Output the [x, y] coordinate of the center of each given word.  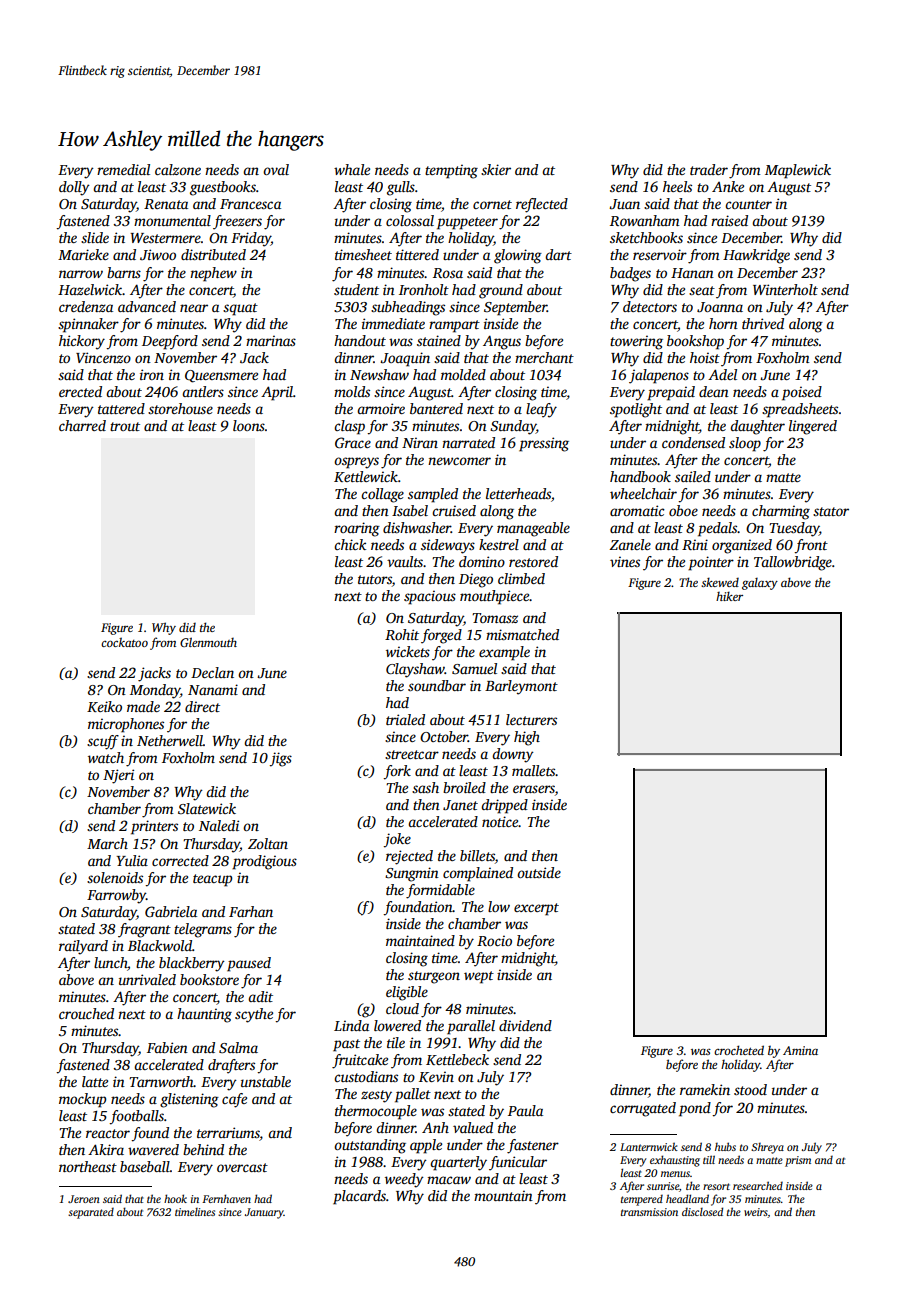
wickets [408, 651]
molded [463, 374]
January [264, 1213]
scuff [103, 742]
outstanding [370, 1146]
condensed [693, 442]
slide [95, 237]
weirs [756, 1213]
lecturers [531, 719]
